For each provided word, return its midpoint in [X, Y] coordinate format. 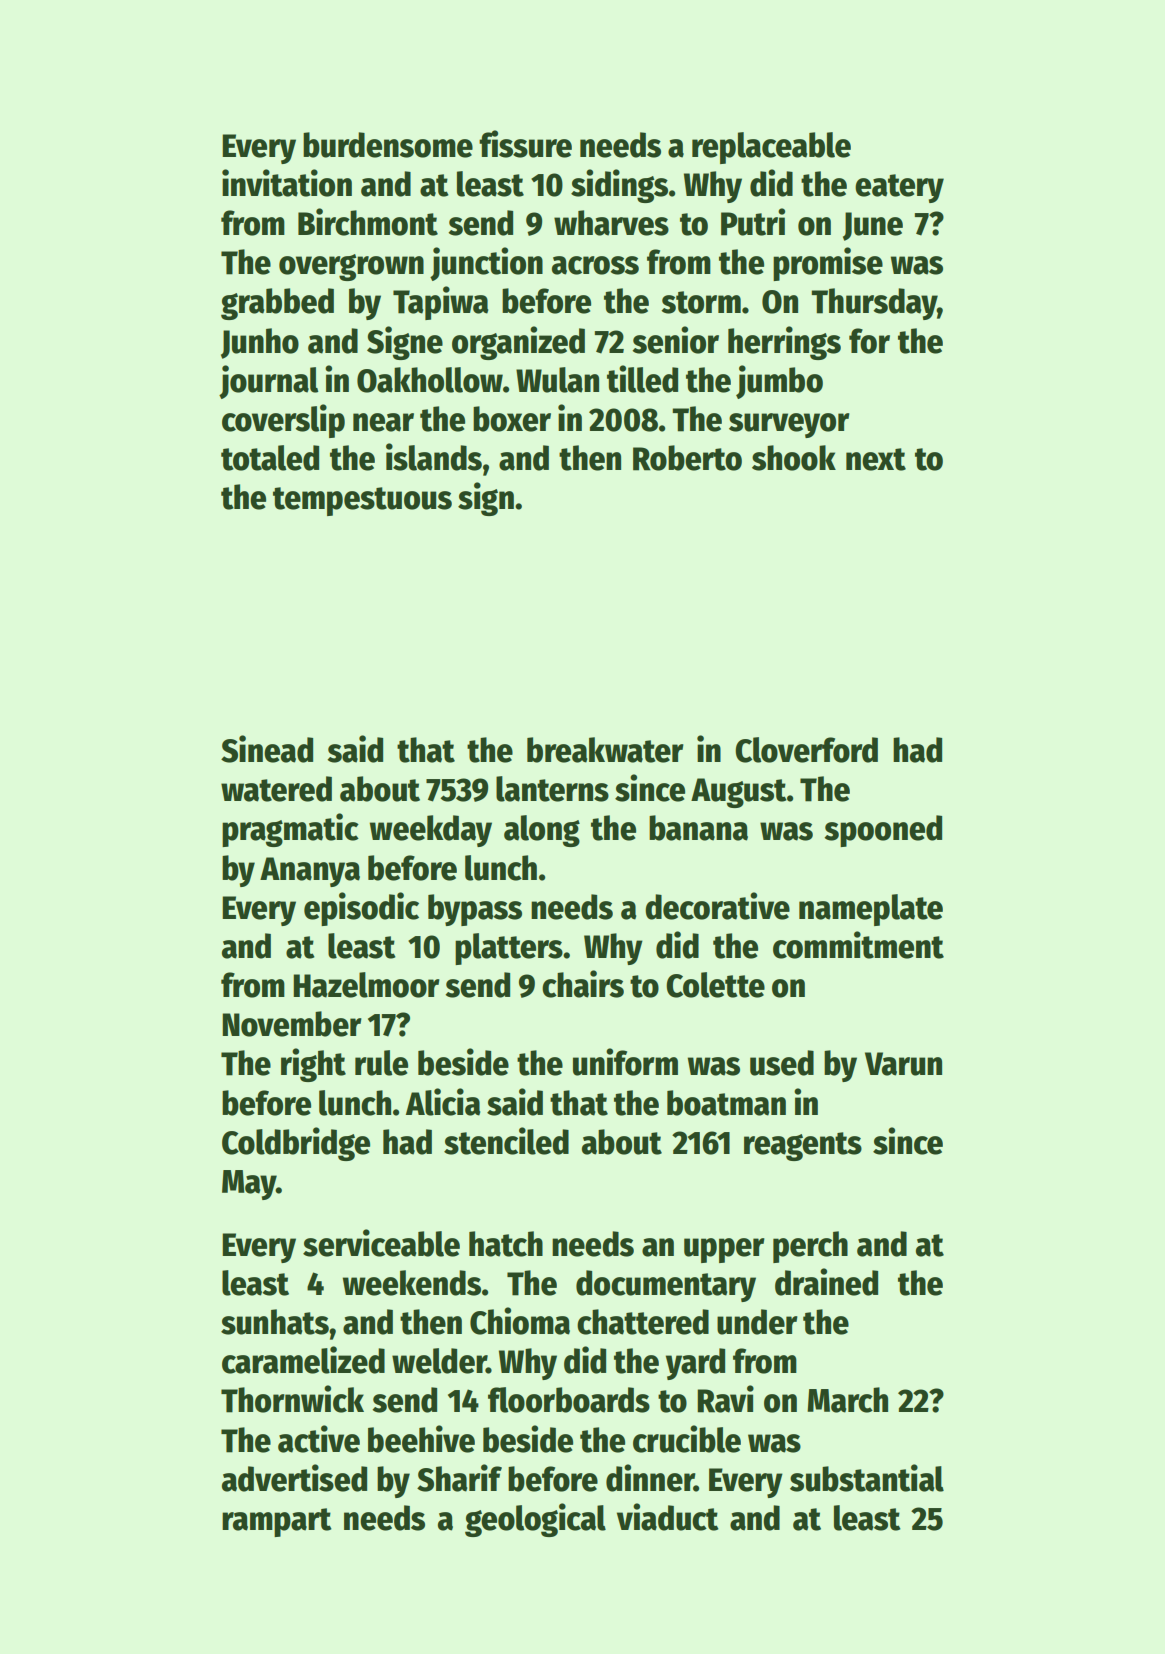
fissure [525, 144]
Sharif [459, 1478]
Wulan [557, 380]
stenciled [506, 1141]
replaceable [771, 148]
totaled [270, 458]
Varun [903, 1064]
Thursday [874, 304]
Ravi [725, 1399]
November [292, 1024]
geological [535, 1520]
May [249, 1185]
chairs [583, 984]
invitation [287, 183]
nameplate [871, 910]
